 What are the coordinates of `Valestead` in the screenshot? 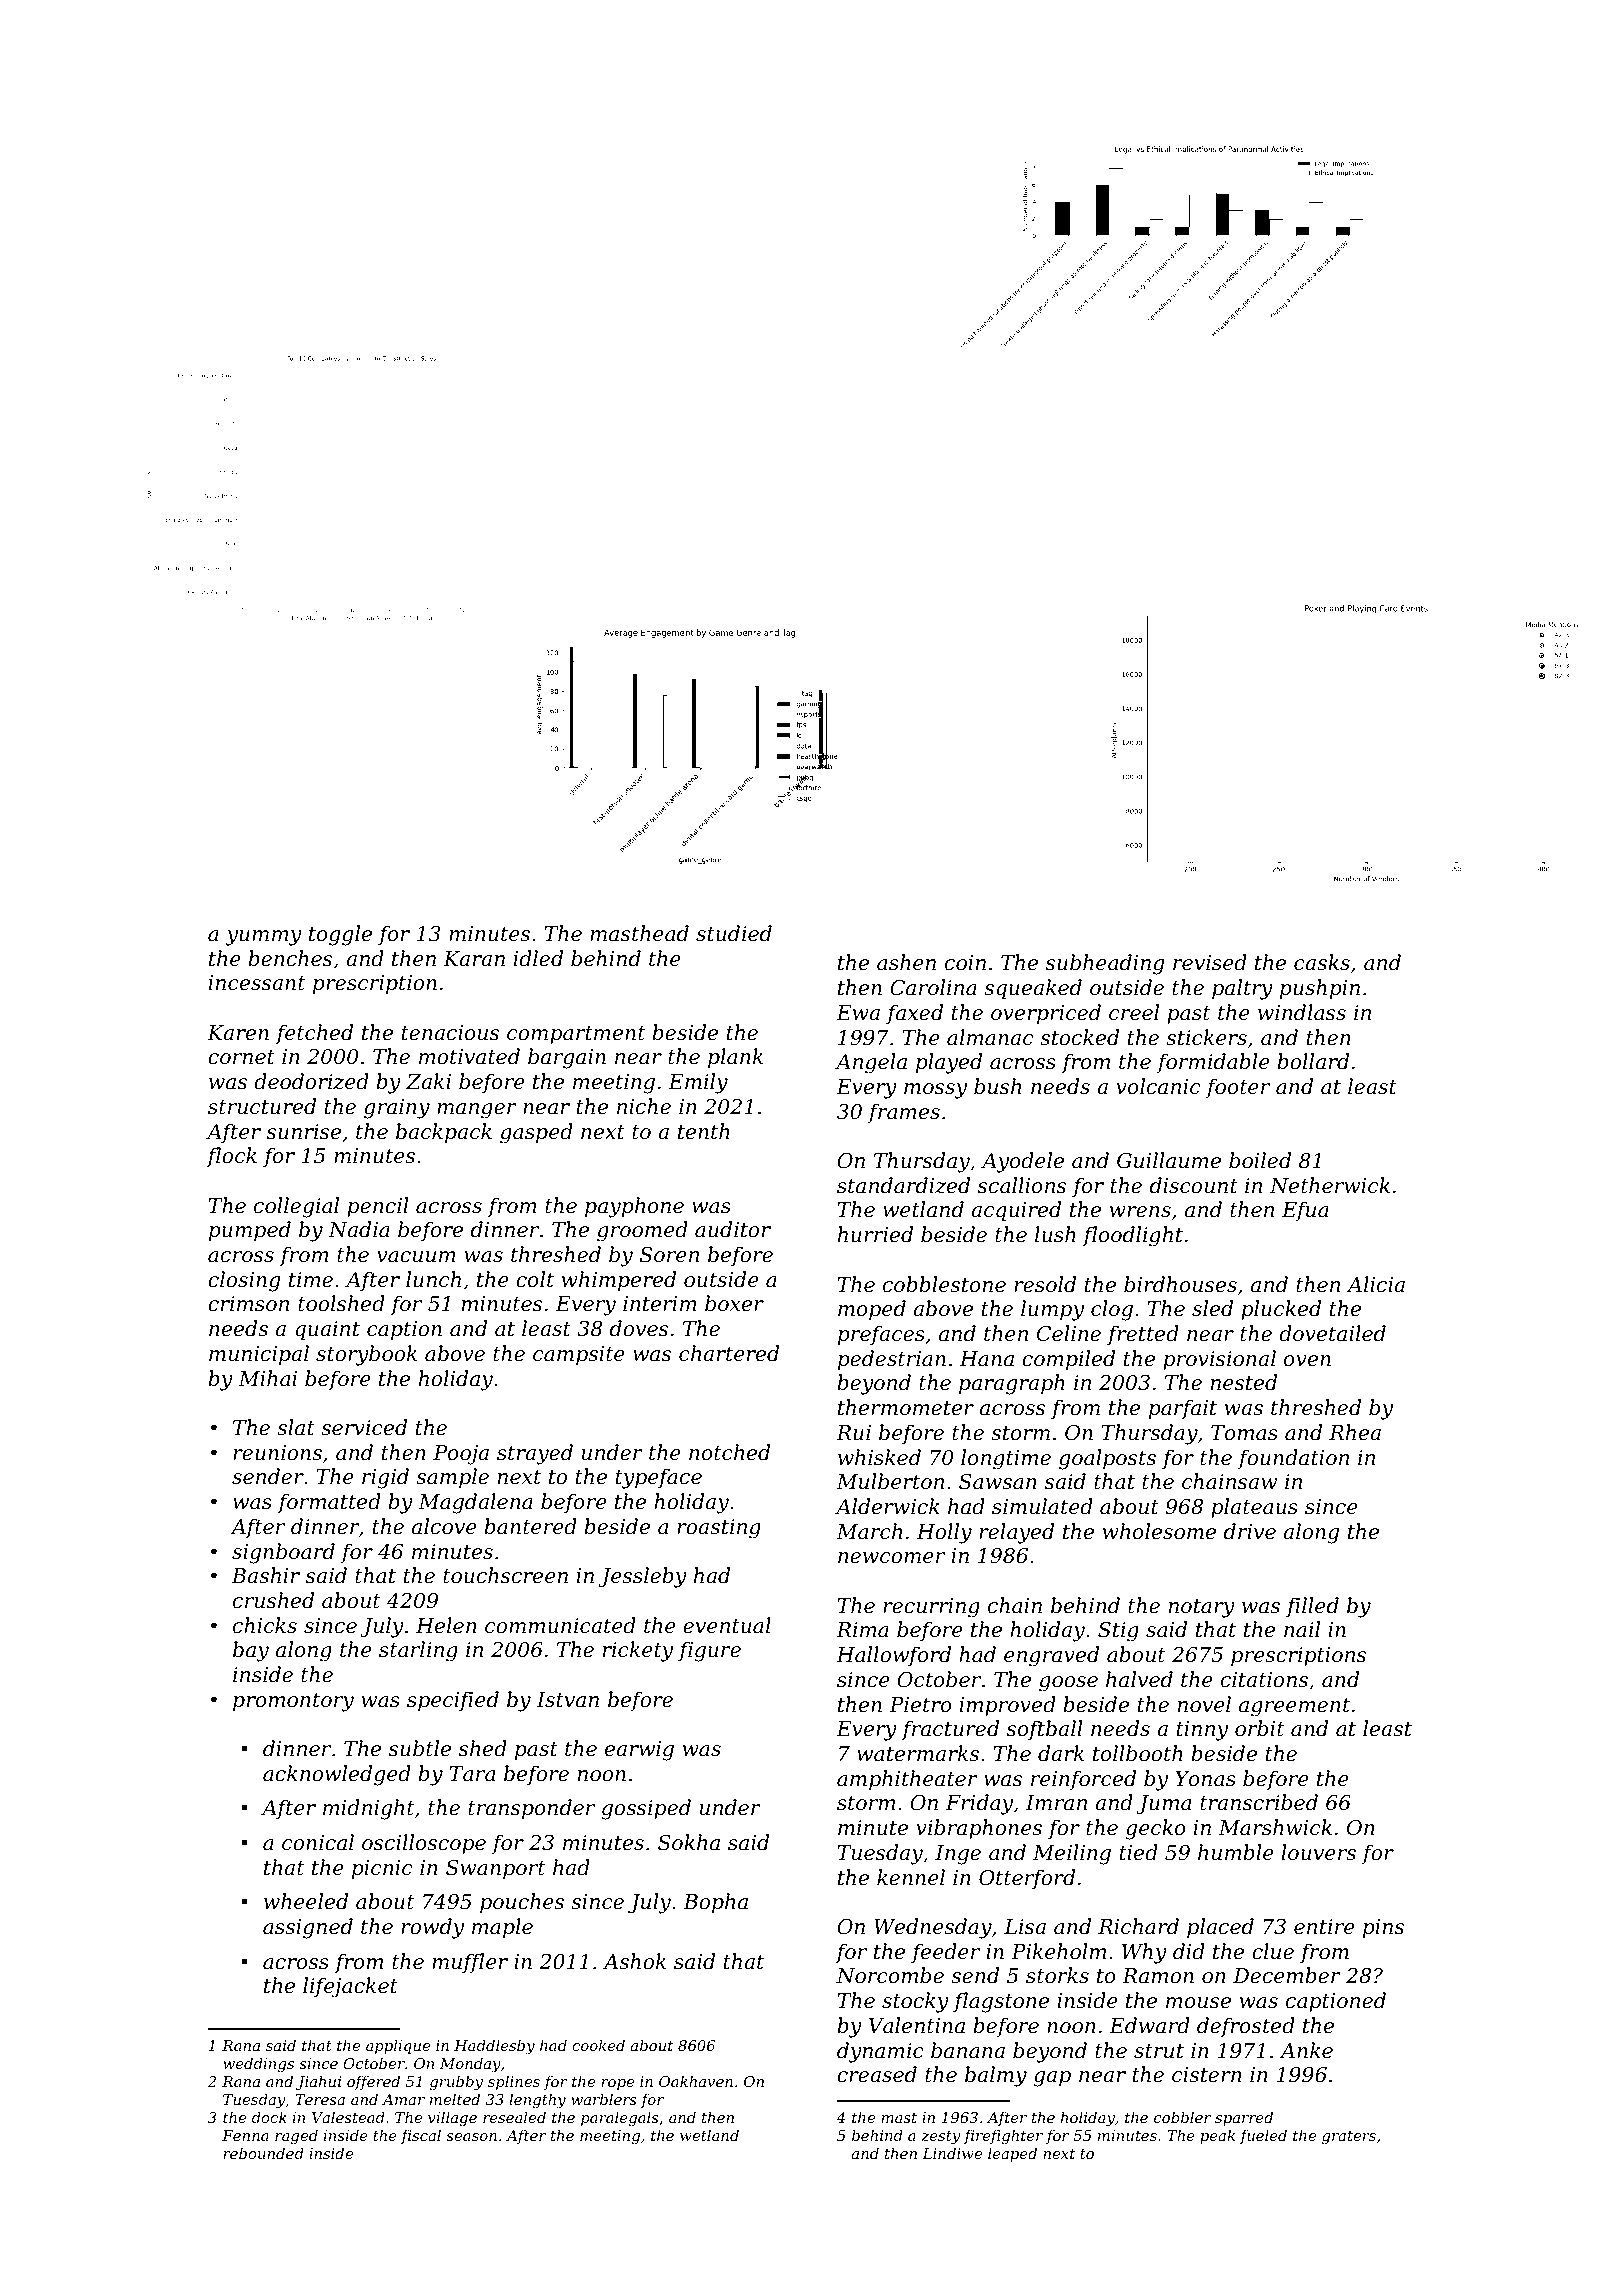 It's located at (348, 2117).
